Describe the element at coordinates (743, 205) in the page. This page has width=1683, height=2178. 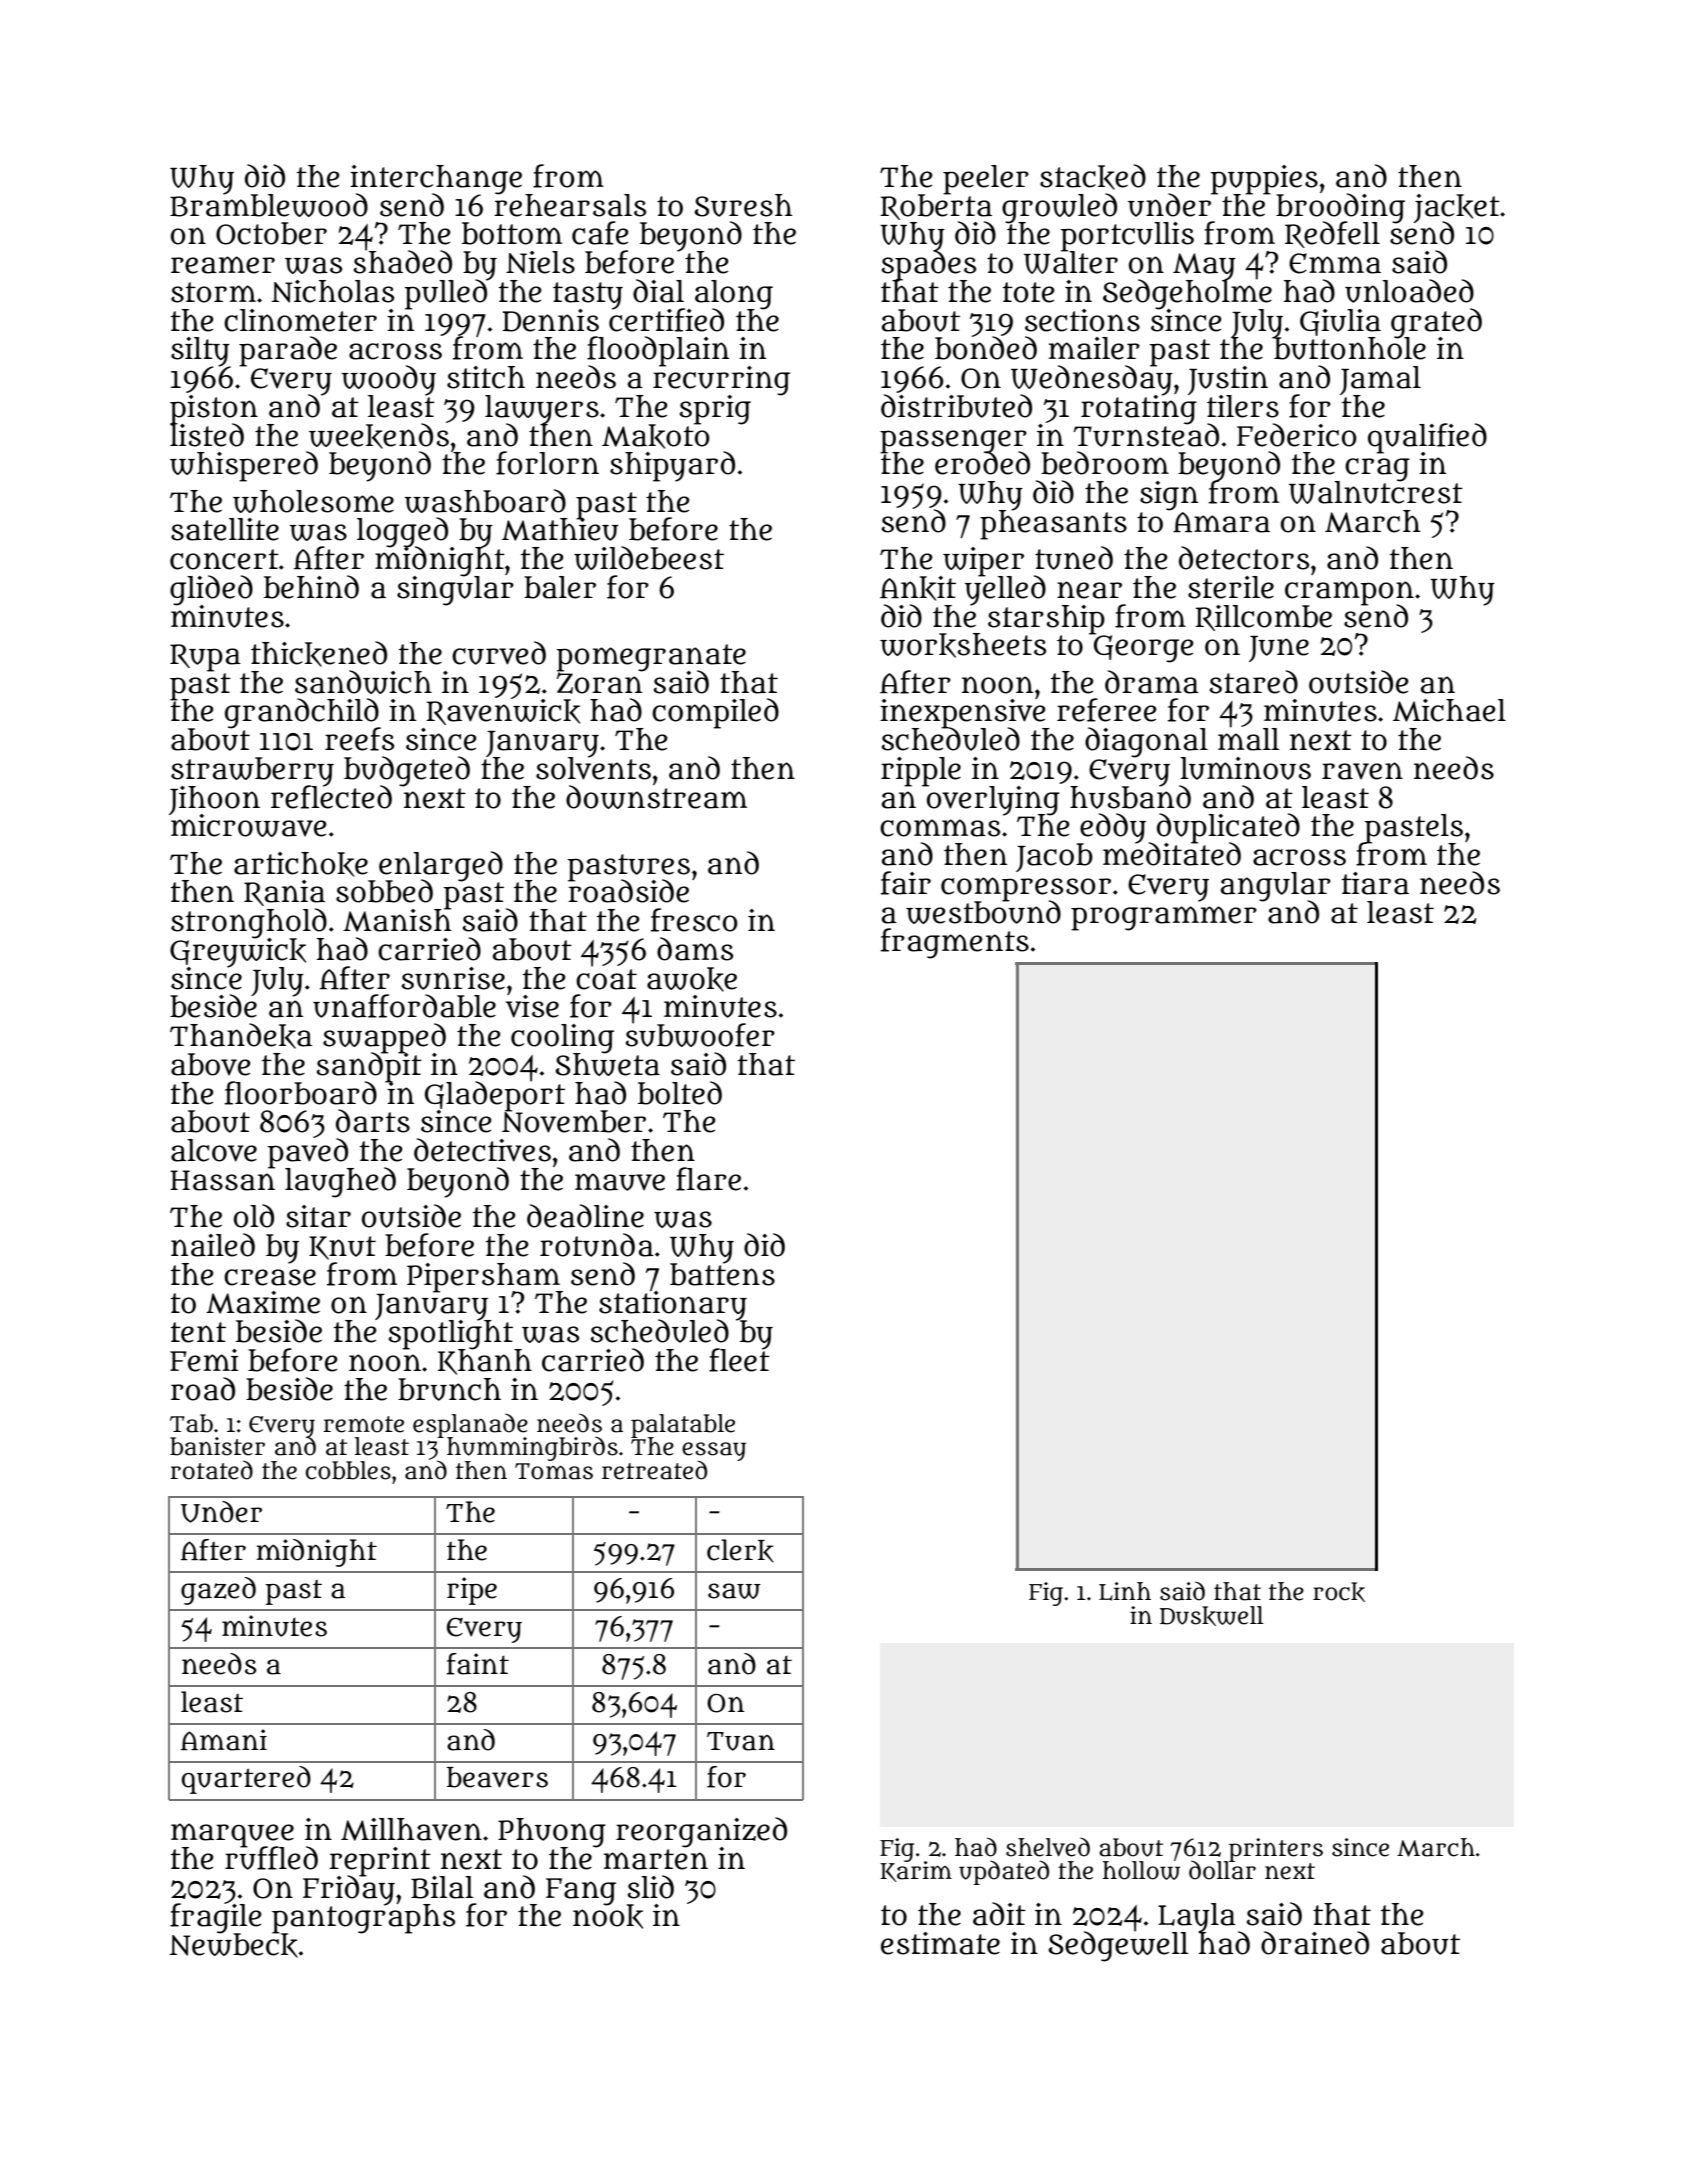
I see `Suresh` at that location.
